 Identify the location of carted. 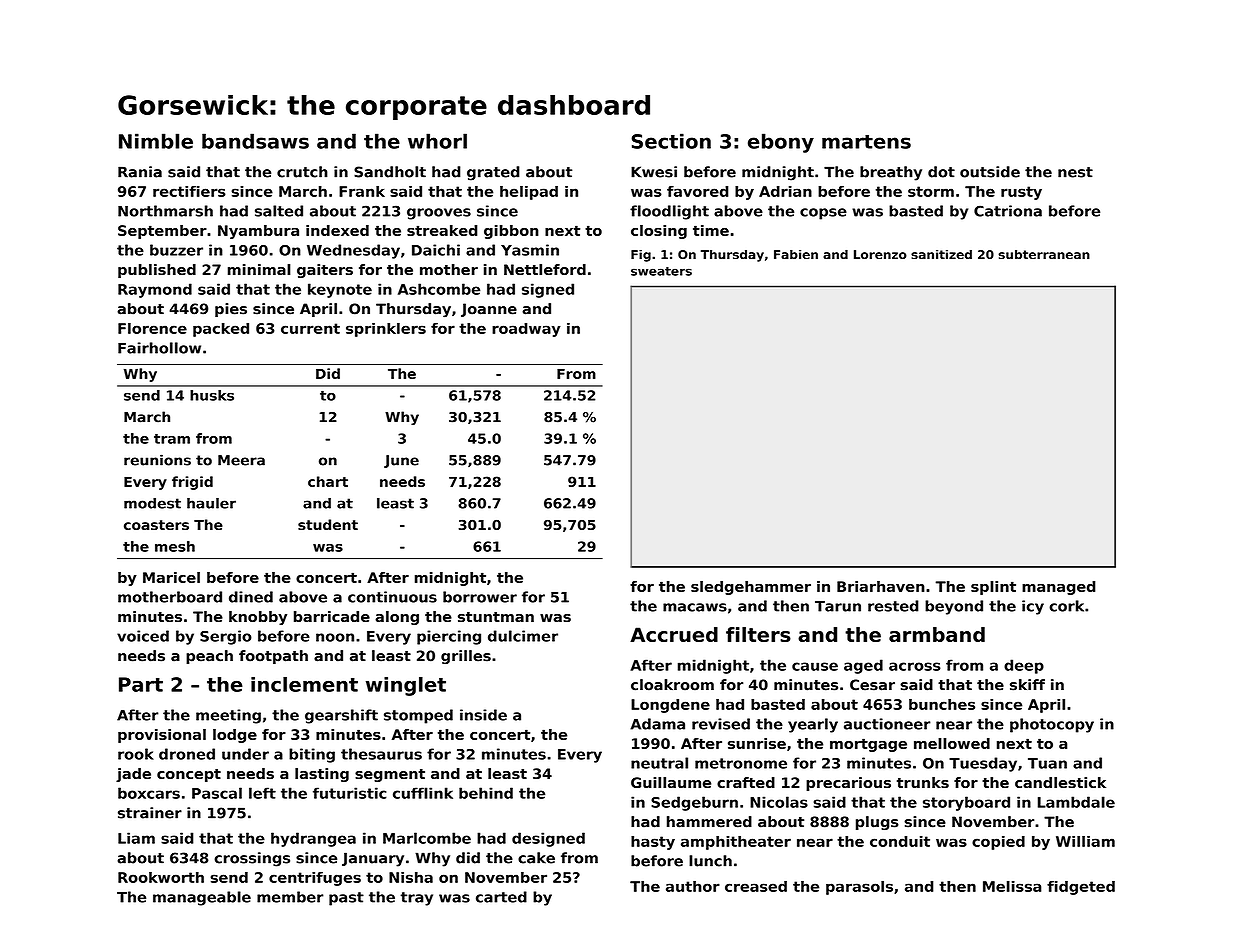
(501, 897).
